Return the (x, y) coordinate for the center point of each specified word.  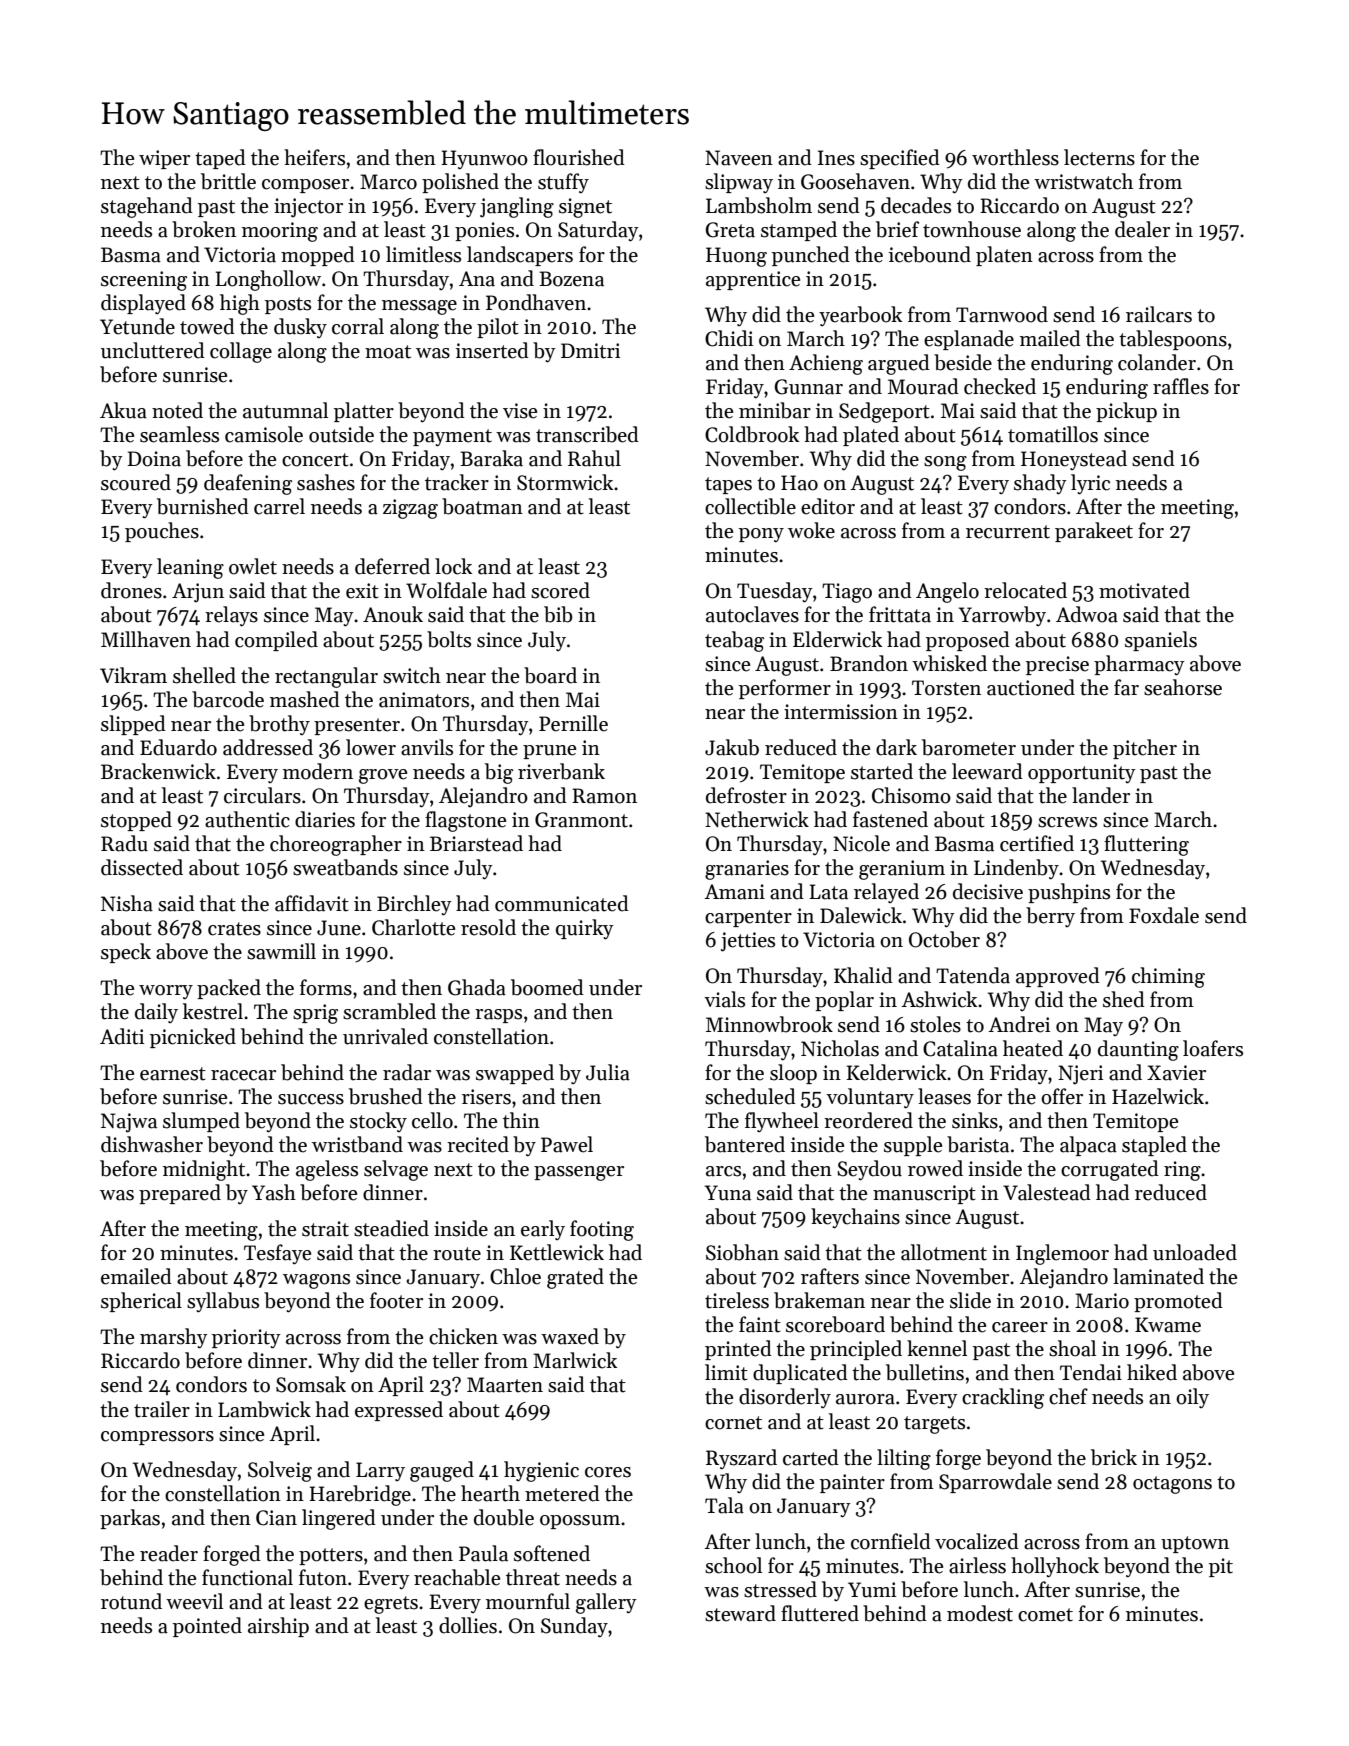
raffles (1181, 386)
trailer (162, 1409)
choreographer (336, 845)
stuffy (563, 183)
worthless (1015, 157)
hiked (1152, 1372)
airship (278, 1627)
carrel (279, 506)
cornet (733, 1423)
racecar (243, 1075)
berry (1050, 917)
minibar (775, 410)
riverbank (561, 771)
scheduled (750, 1096)
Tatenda (973, 975)
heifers (314, 157)
